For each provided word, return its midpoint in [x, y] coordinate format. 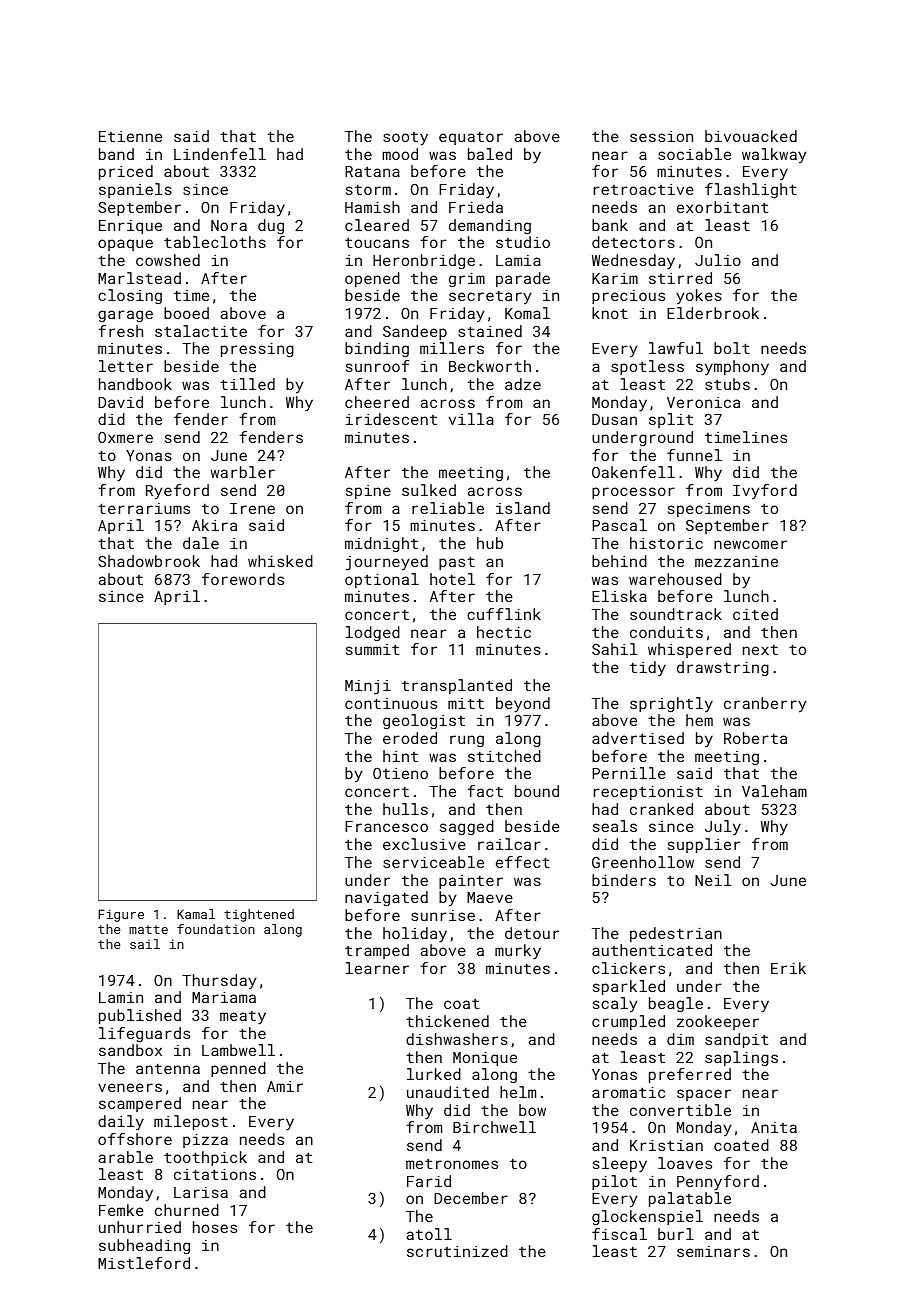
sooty [405, 139]
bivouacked [751, 136]
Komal [527, 313]
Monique [485, 1059]
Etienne [130, 136]
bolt [732, 348]
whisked [280, 561]
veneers [130, 1087]
